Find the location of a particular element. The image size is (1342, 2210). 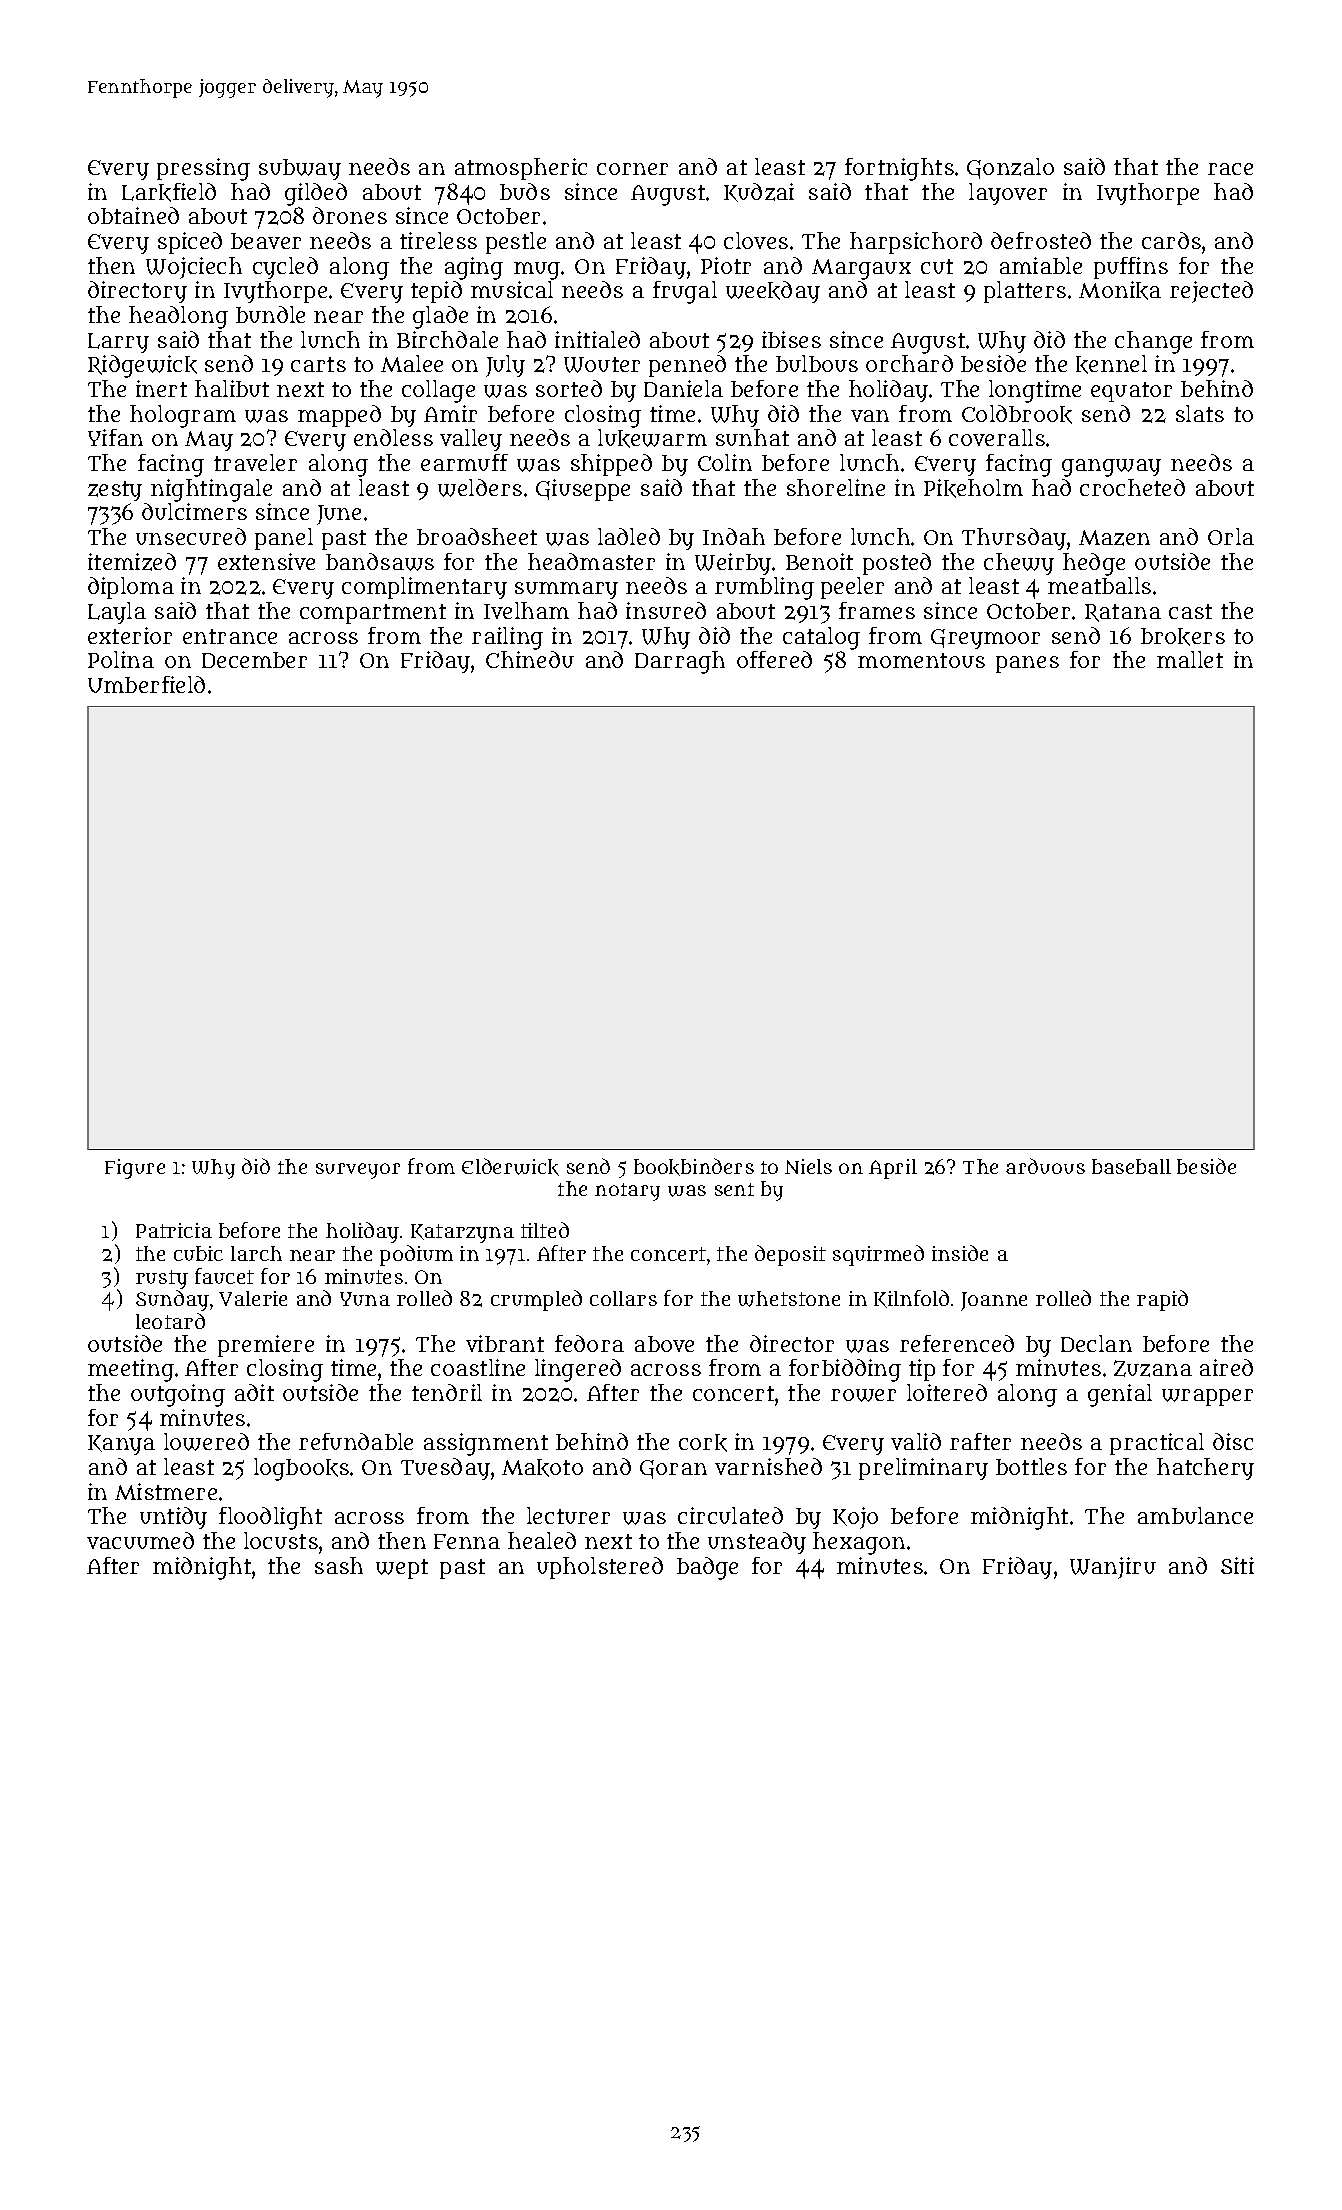

subway is located at coordinates (300, 169).
